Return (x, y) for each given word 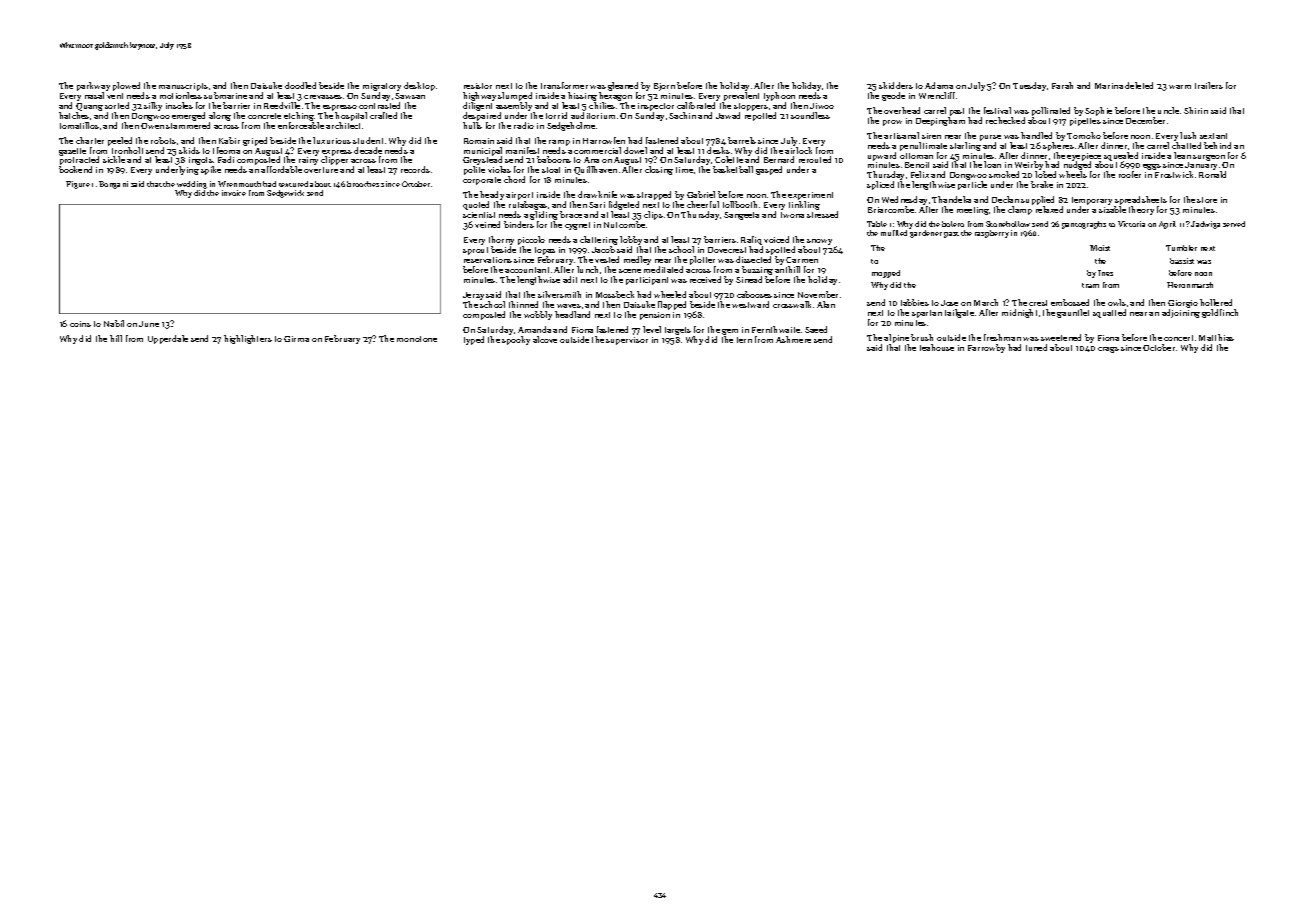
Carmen (802, 260)
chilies (602, 105)
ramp (559, 143)
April (1167, 225)
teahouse (937, 347)
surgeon (1209, 158)
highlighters (248, 339)
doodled (300, 85)
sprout (475, 251)
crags (1108, 350)
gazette (72, 152)
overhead (902, 110)
